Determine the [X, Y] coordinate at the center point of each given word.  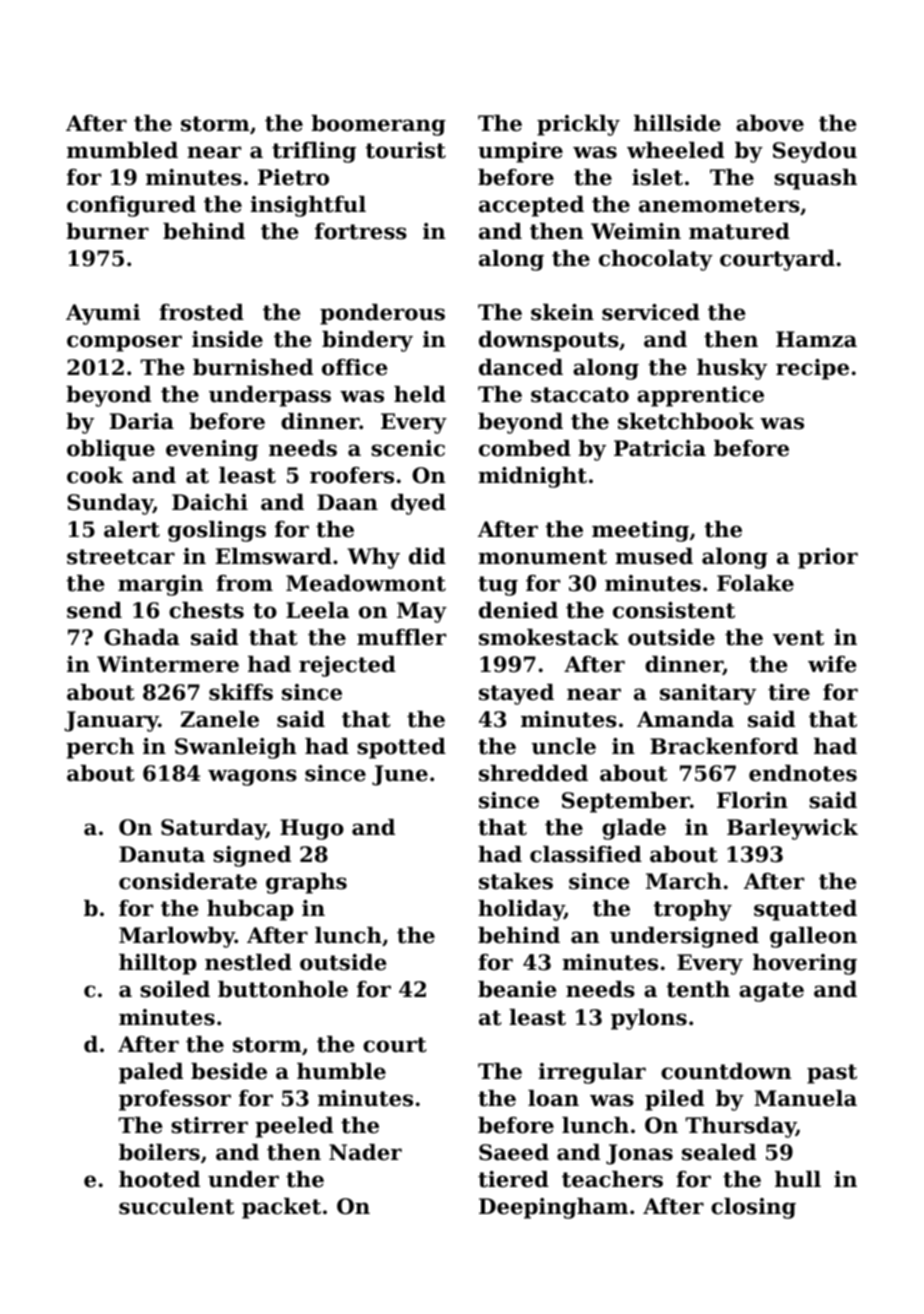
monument [542, 557]
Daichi [210, 502]
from [244, 583]
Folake [755, 583]
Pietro [293, 177]
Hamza [816, 339]
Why [373, 558]
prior [828, 558]
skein [562, 312]
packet [281, 1208]
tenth [698, 989]
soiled [175, 989]
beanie [517, 989]
